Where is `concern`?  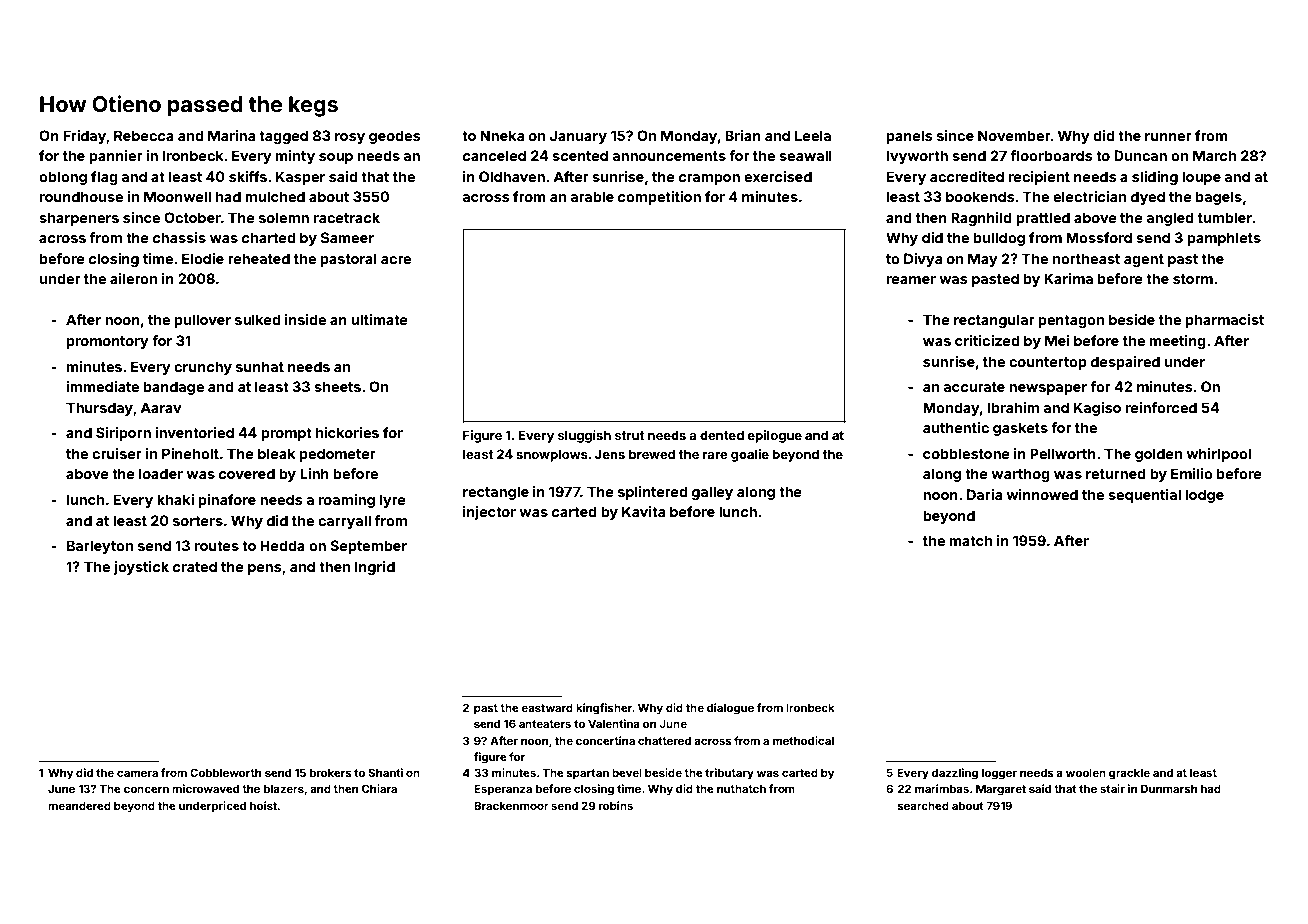 concern is located at coordinates (146, 790).
